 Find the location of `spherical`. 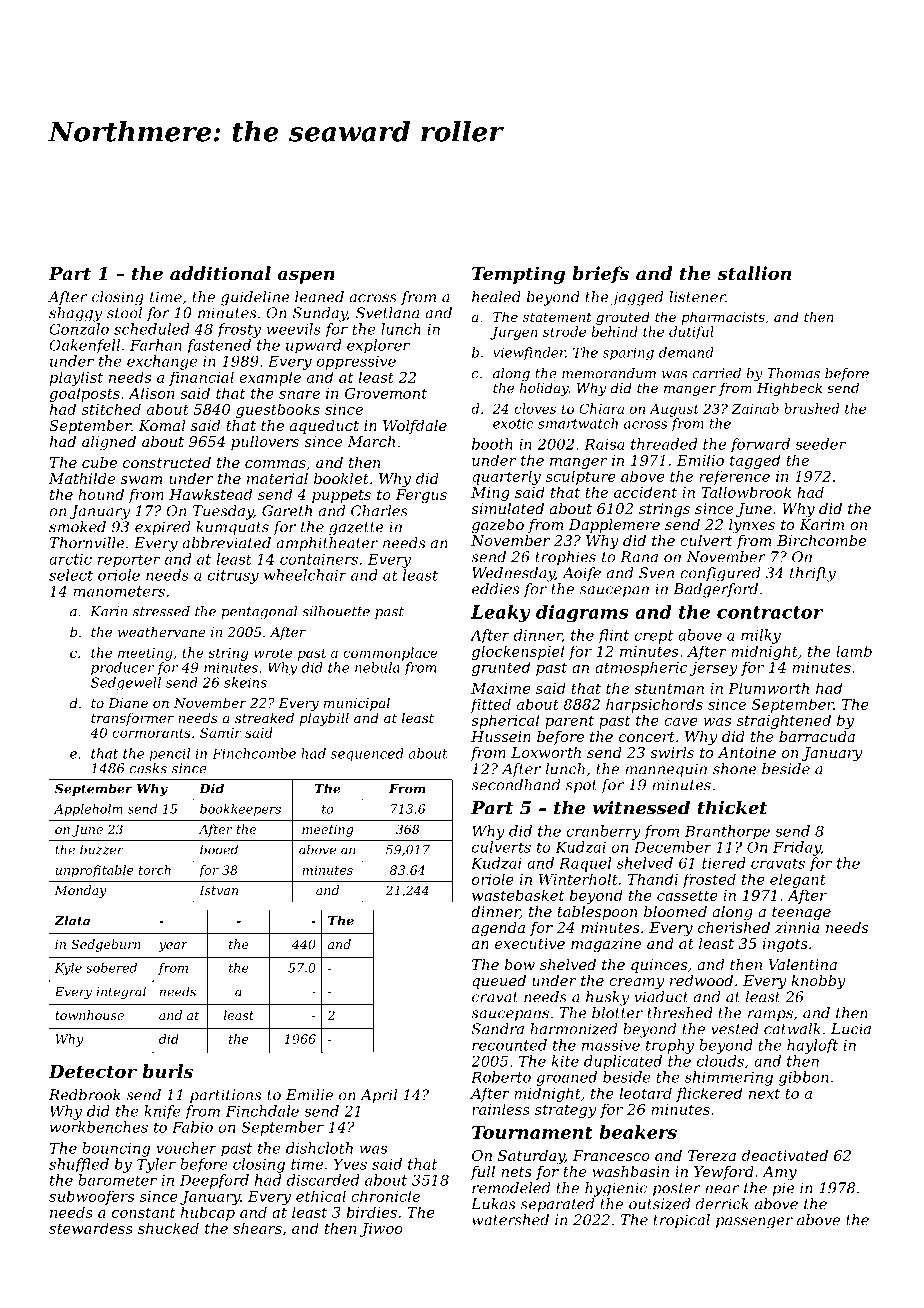

spherical is located at coordinates (505, 721).
